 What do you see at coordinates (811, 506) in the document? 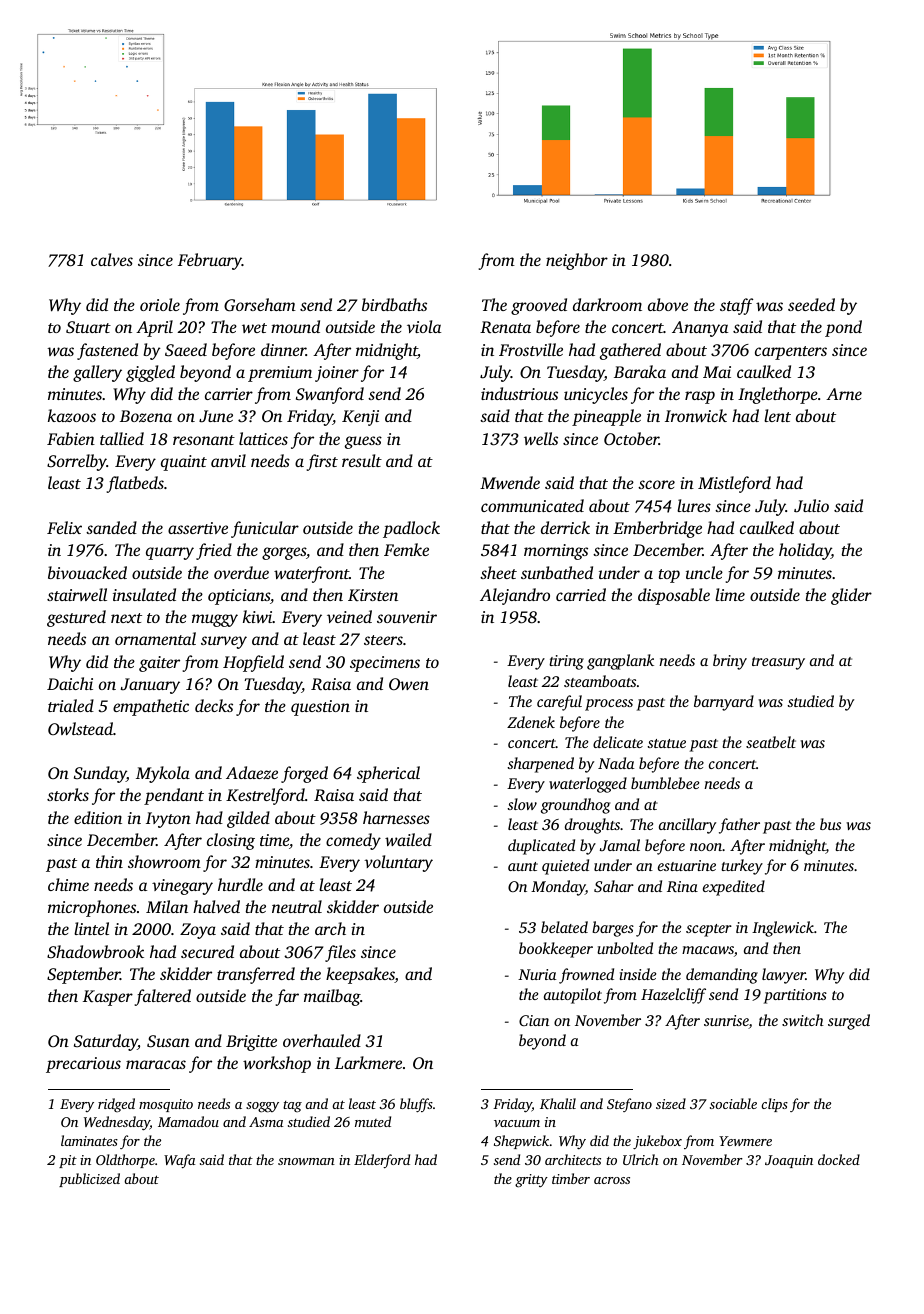
I see `Julio` at bounding box center [811, 506].
